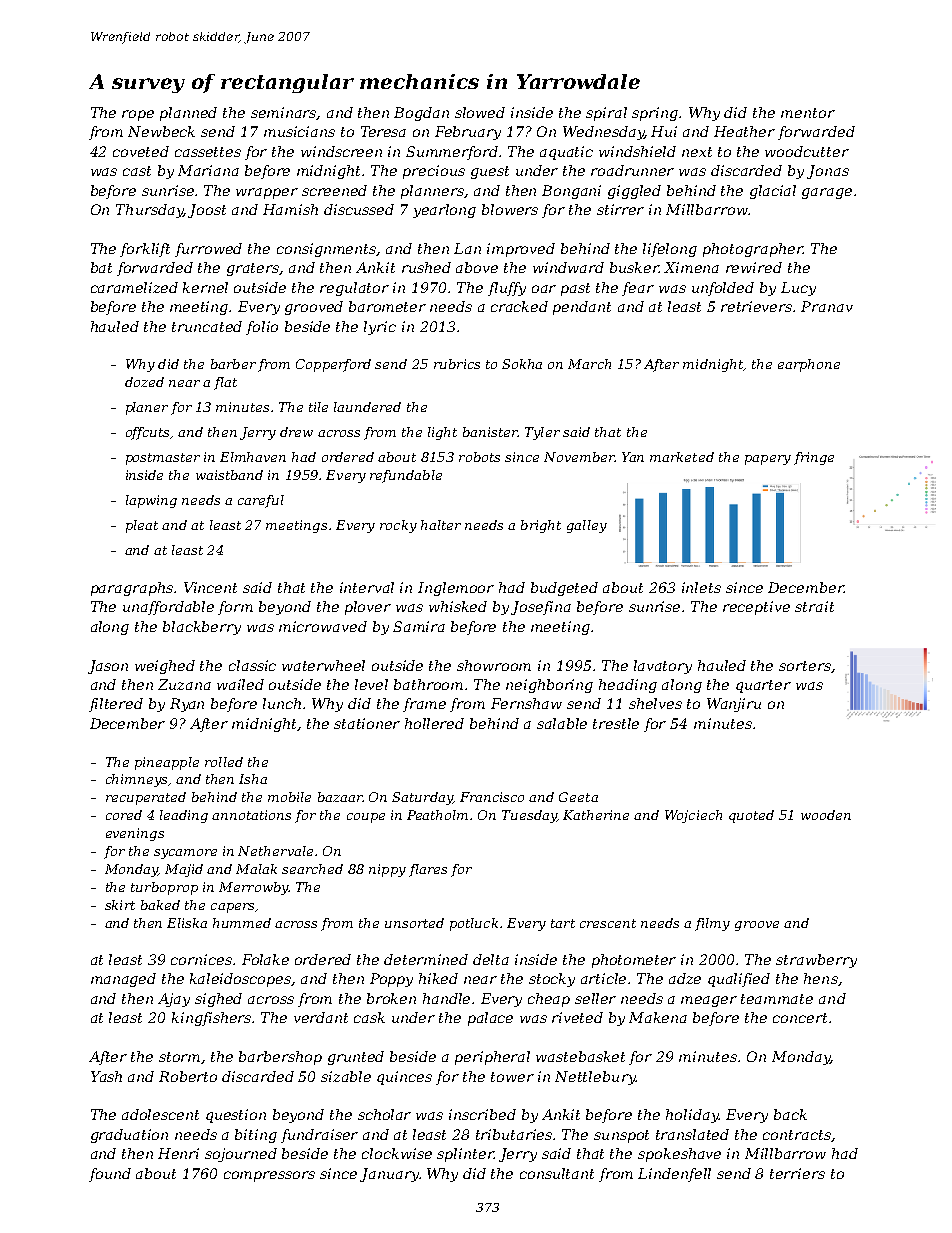  Describe the element at coordinates (367, 587) in the screenshot. I see `interval` at that location.
